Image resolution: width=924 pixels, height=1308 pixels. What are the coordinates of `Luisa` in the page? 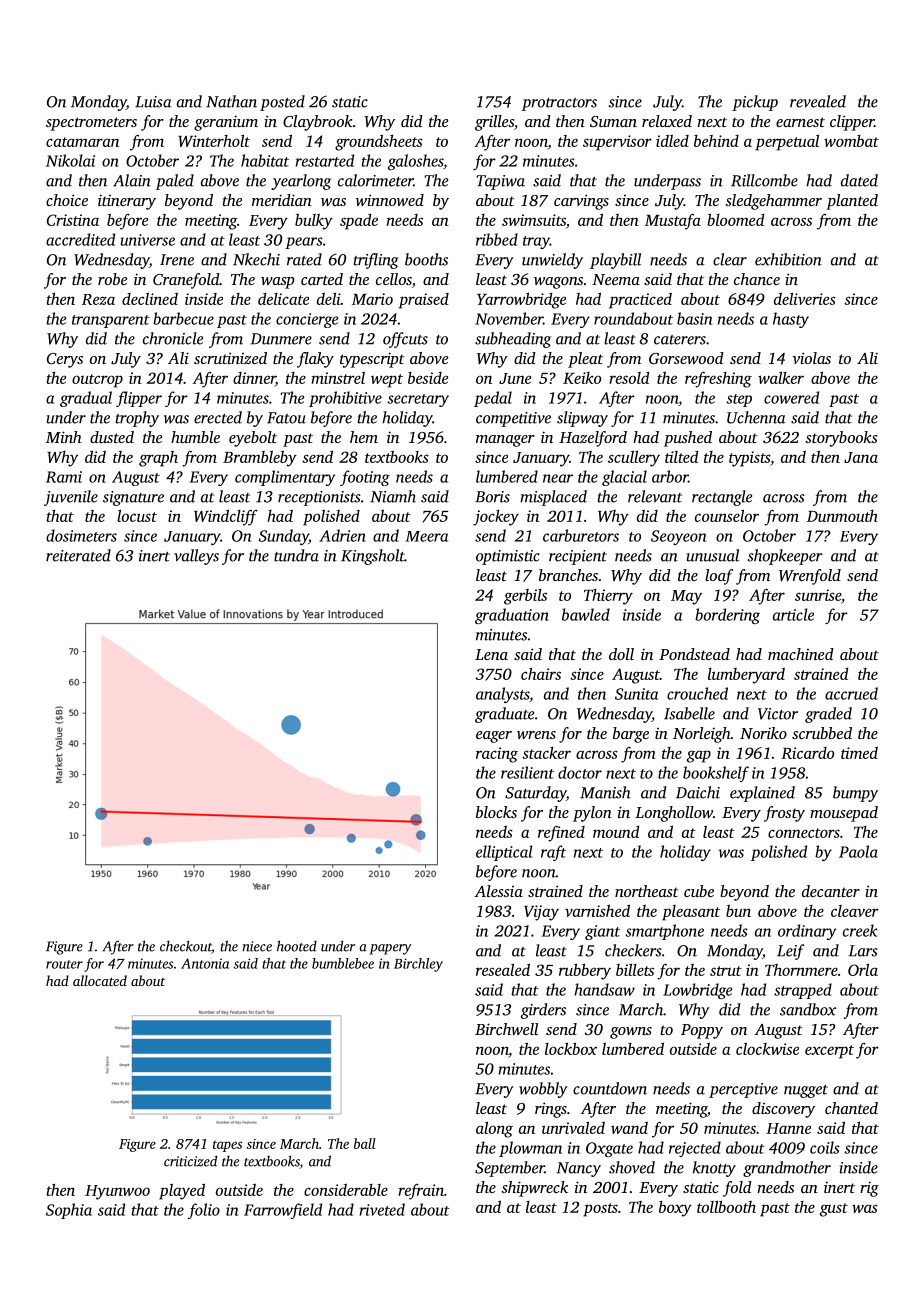 It's located at (153, 102).
